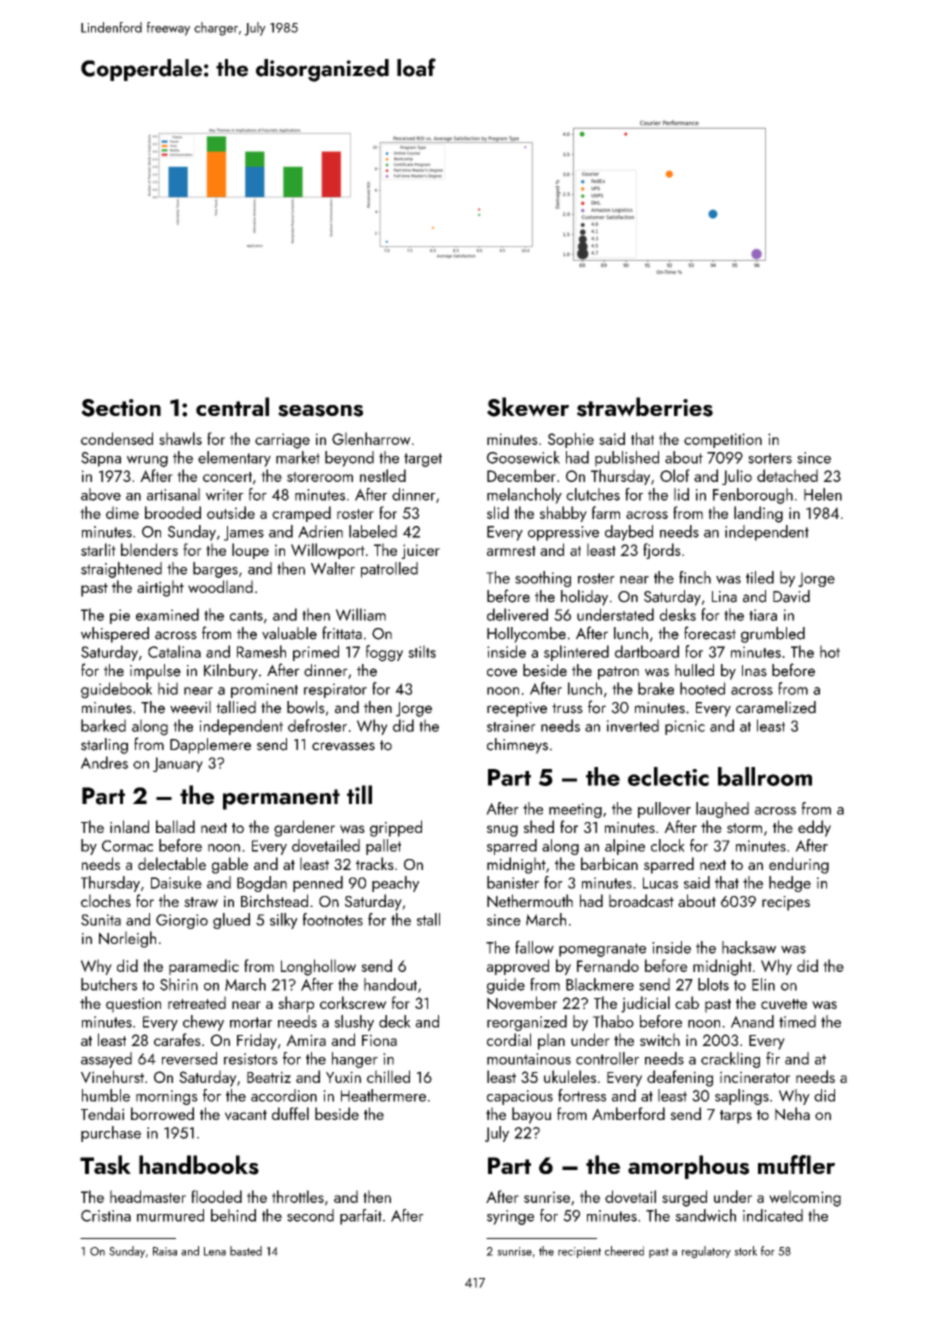 Image resolution: width=929 pixels, height=1319 pixels. Describe the element at coordinates (517, 709) in the screenshot. I see `receptive` at that location.
